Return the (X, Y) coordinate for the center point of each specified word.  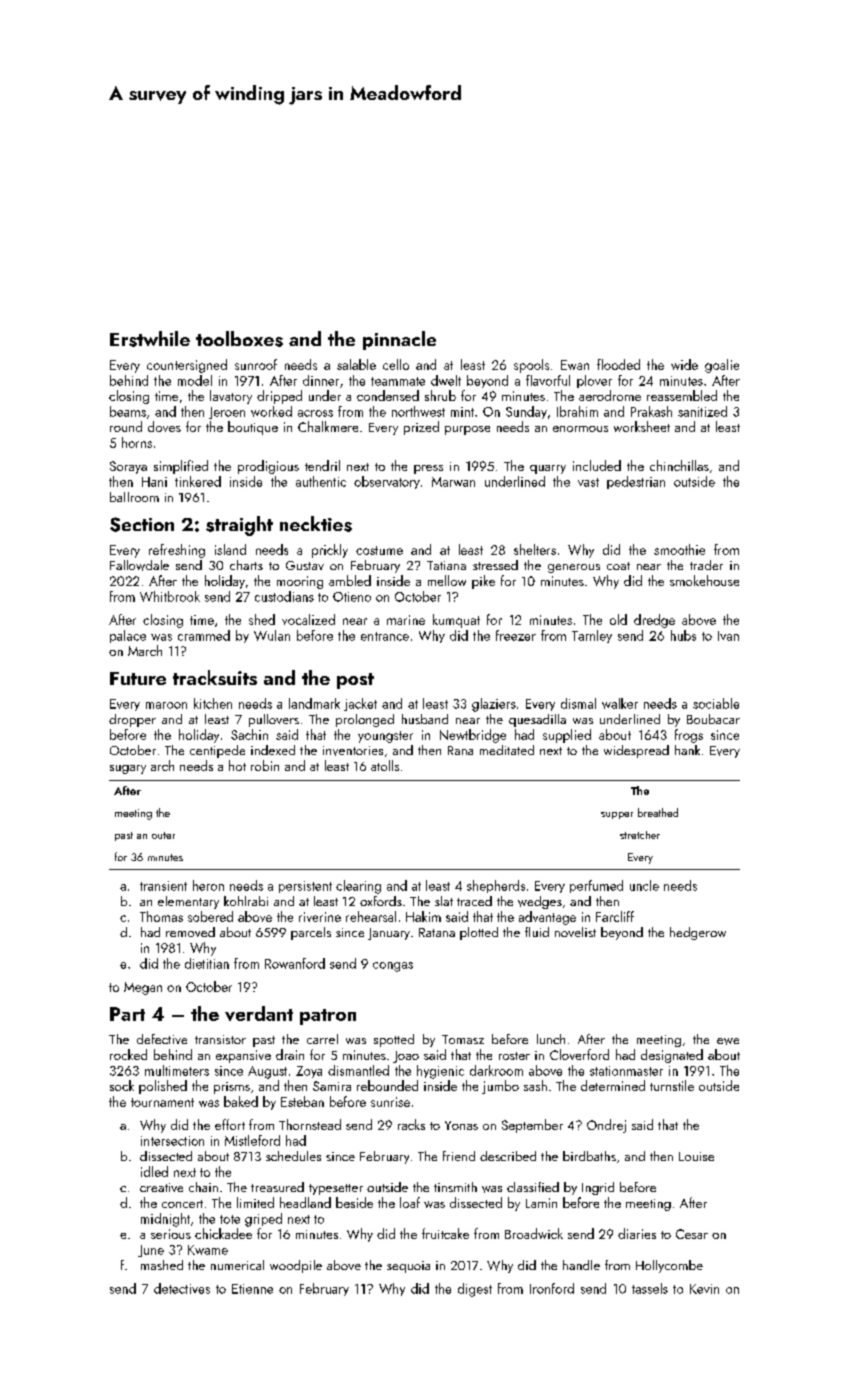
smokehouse (704, 580)
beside (354, 1202)
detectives (182, 1288)
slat (444, 901)
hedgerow (698, 933)
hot (237, 765)
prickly (330, 551)
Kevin (704, 1289)
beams (128, 411)
